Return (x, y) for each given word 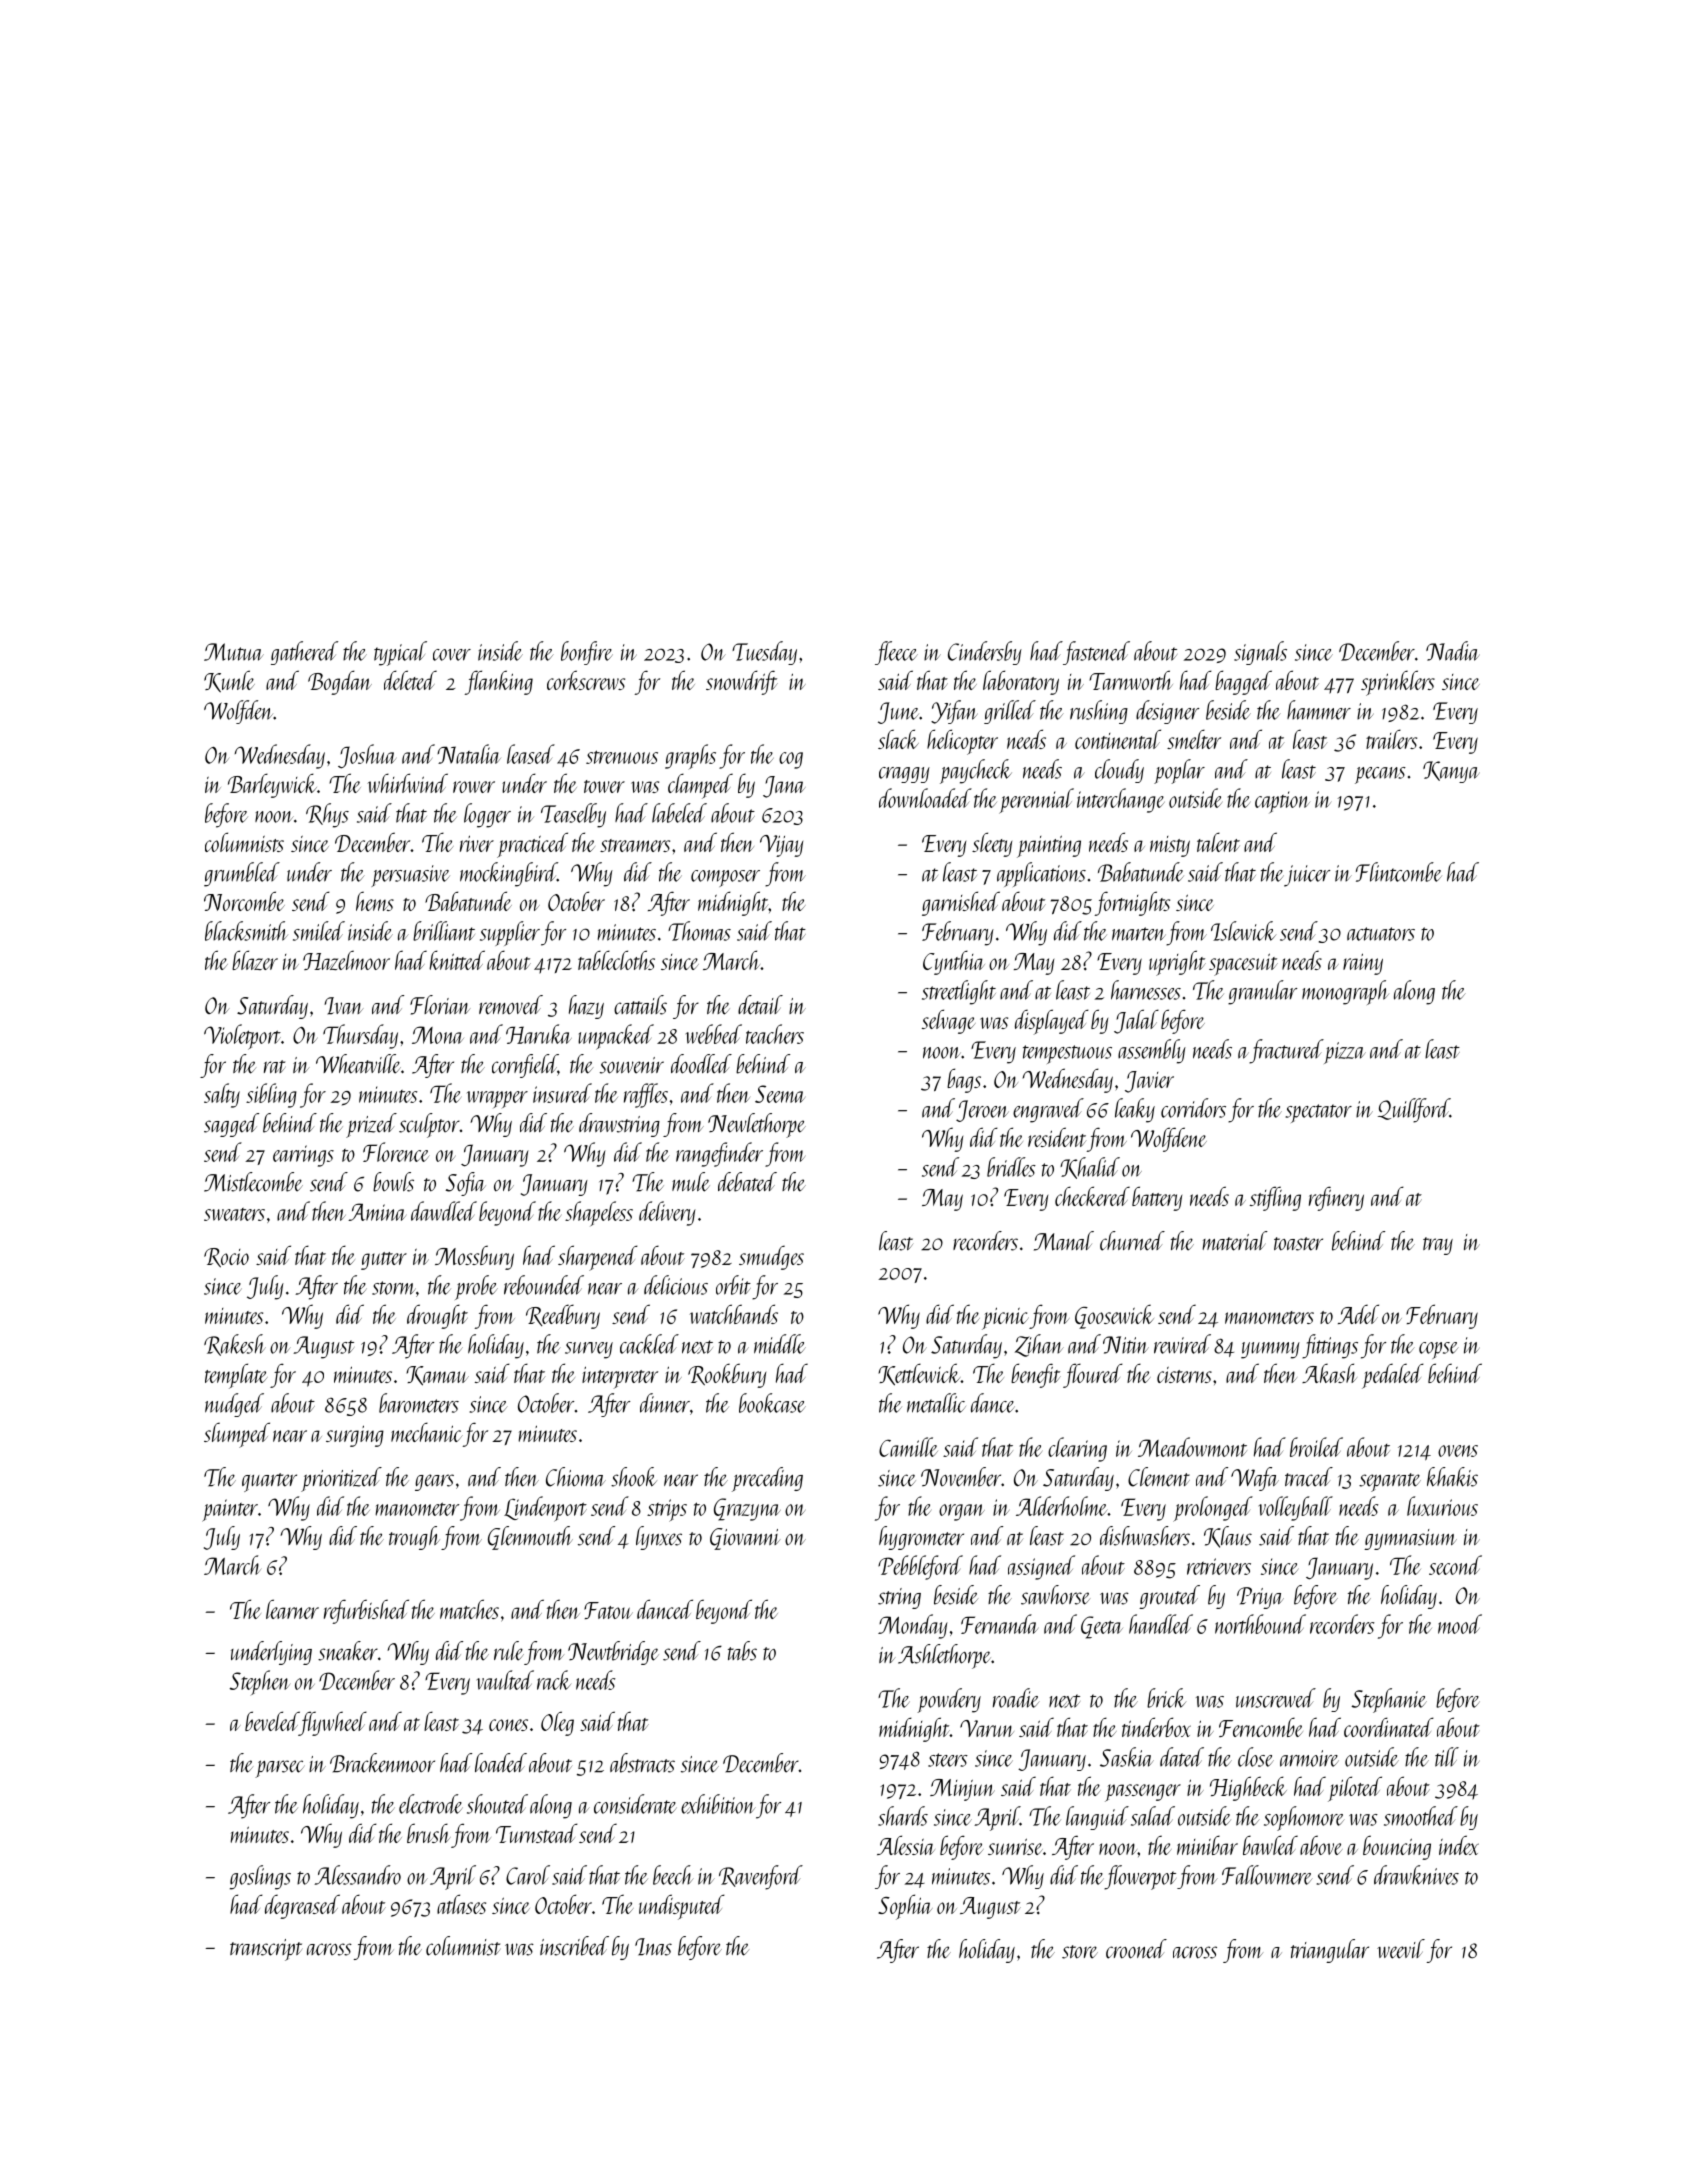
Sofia (465, 1184)
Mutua (234, 652)
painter (230, 1510)
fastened (1096, 653)
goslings (260, 1877)
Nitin (1126, 1345)
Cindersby (985, 653)
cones (508, 1725)
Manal (1064, 1241)
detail (760, 1005)
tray (1438, 1246)
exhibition (718, 1804)
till (1447, 1757)
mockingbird (508, 874)
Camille (908, 1447)
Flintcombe (1399, 872)
